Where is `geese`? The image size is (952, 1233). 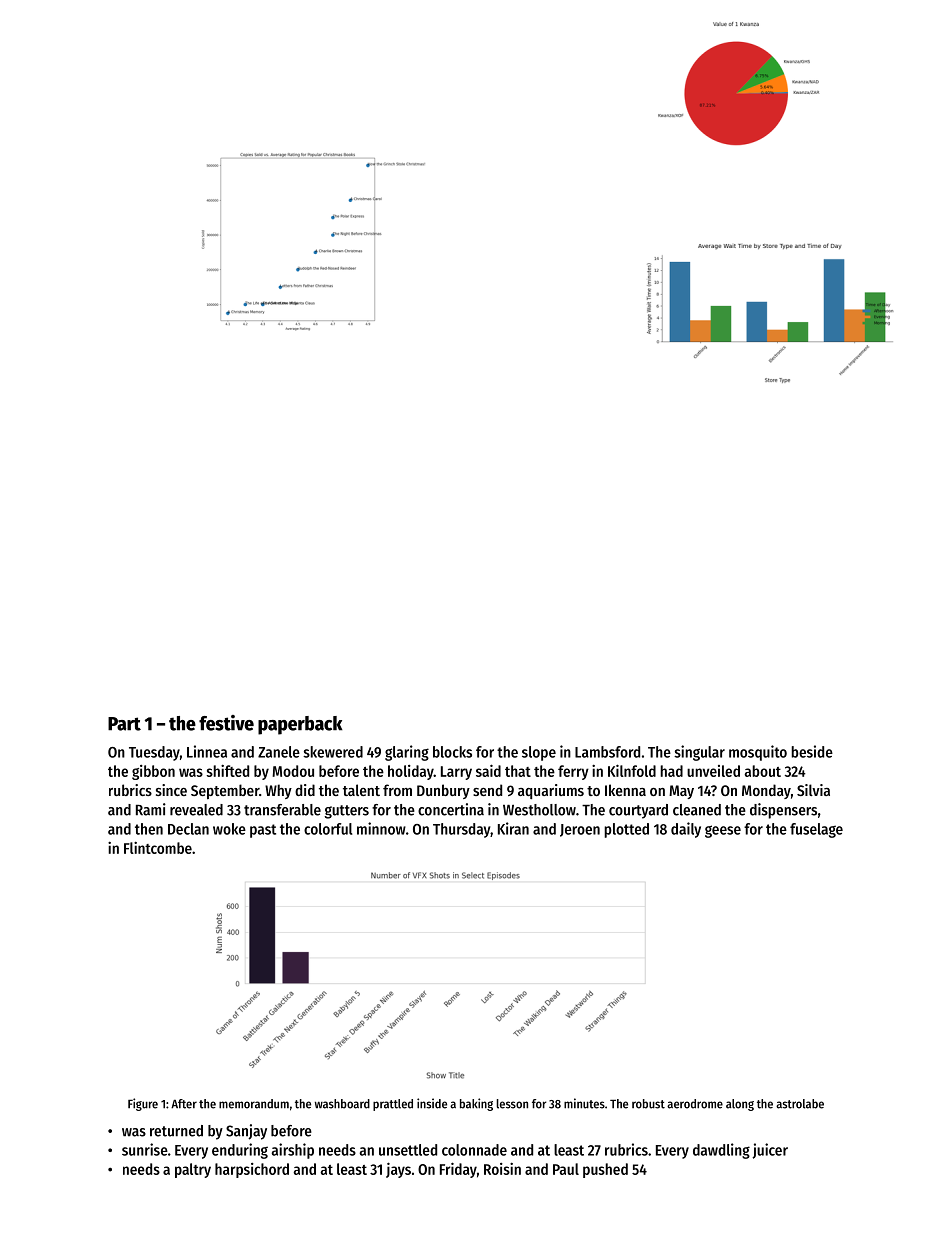 geese is located at coordinates (723, 831).
